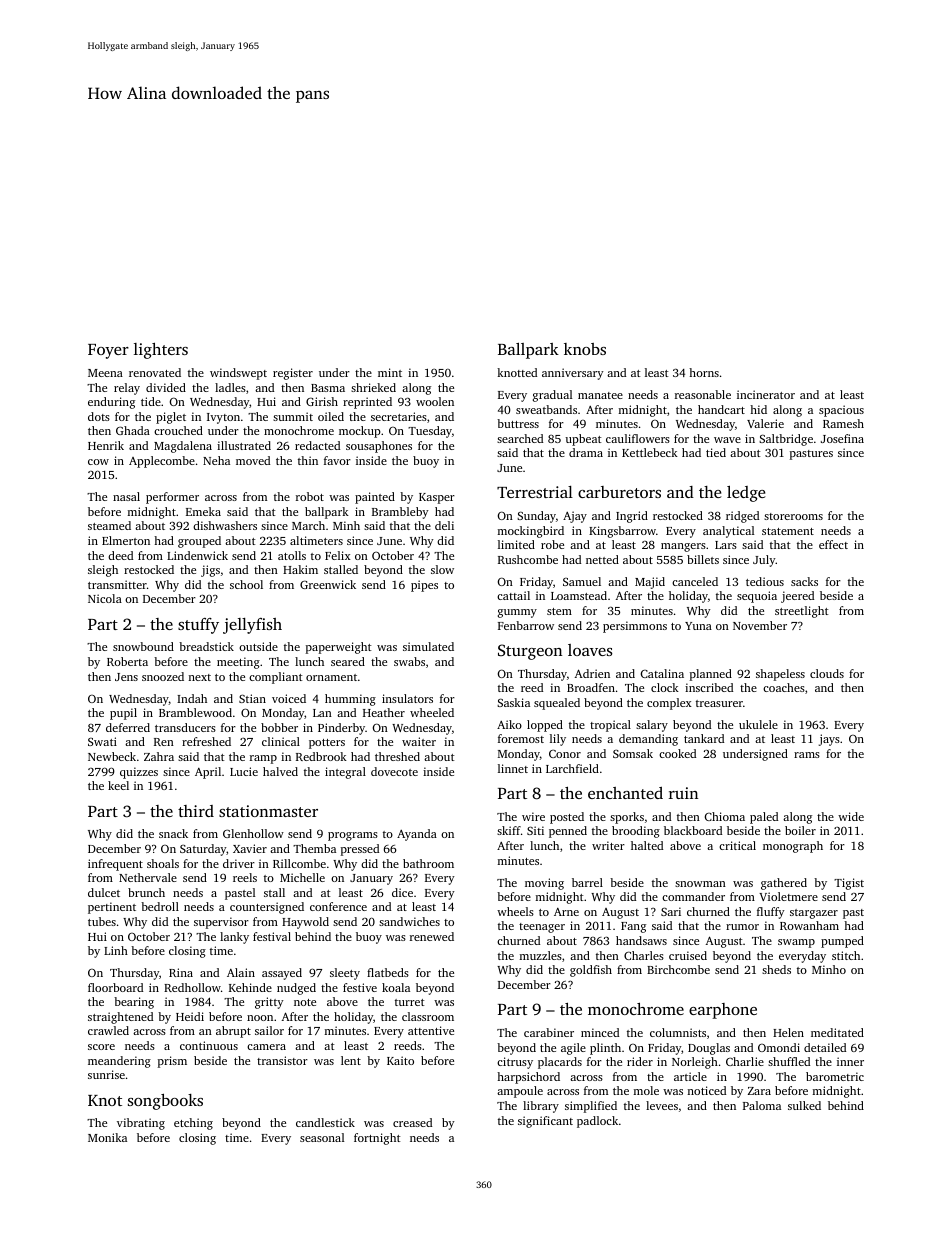 The image size is (952, 1233). What do you see at coordinates (804, 581) in the image?
I see `sacks` at bounding box center [804, 581].
